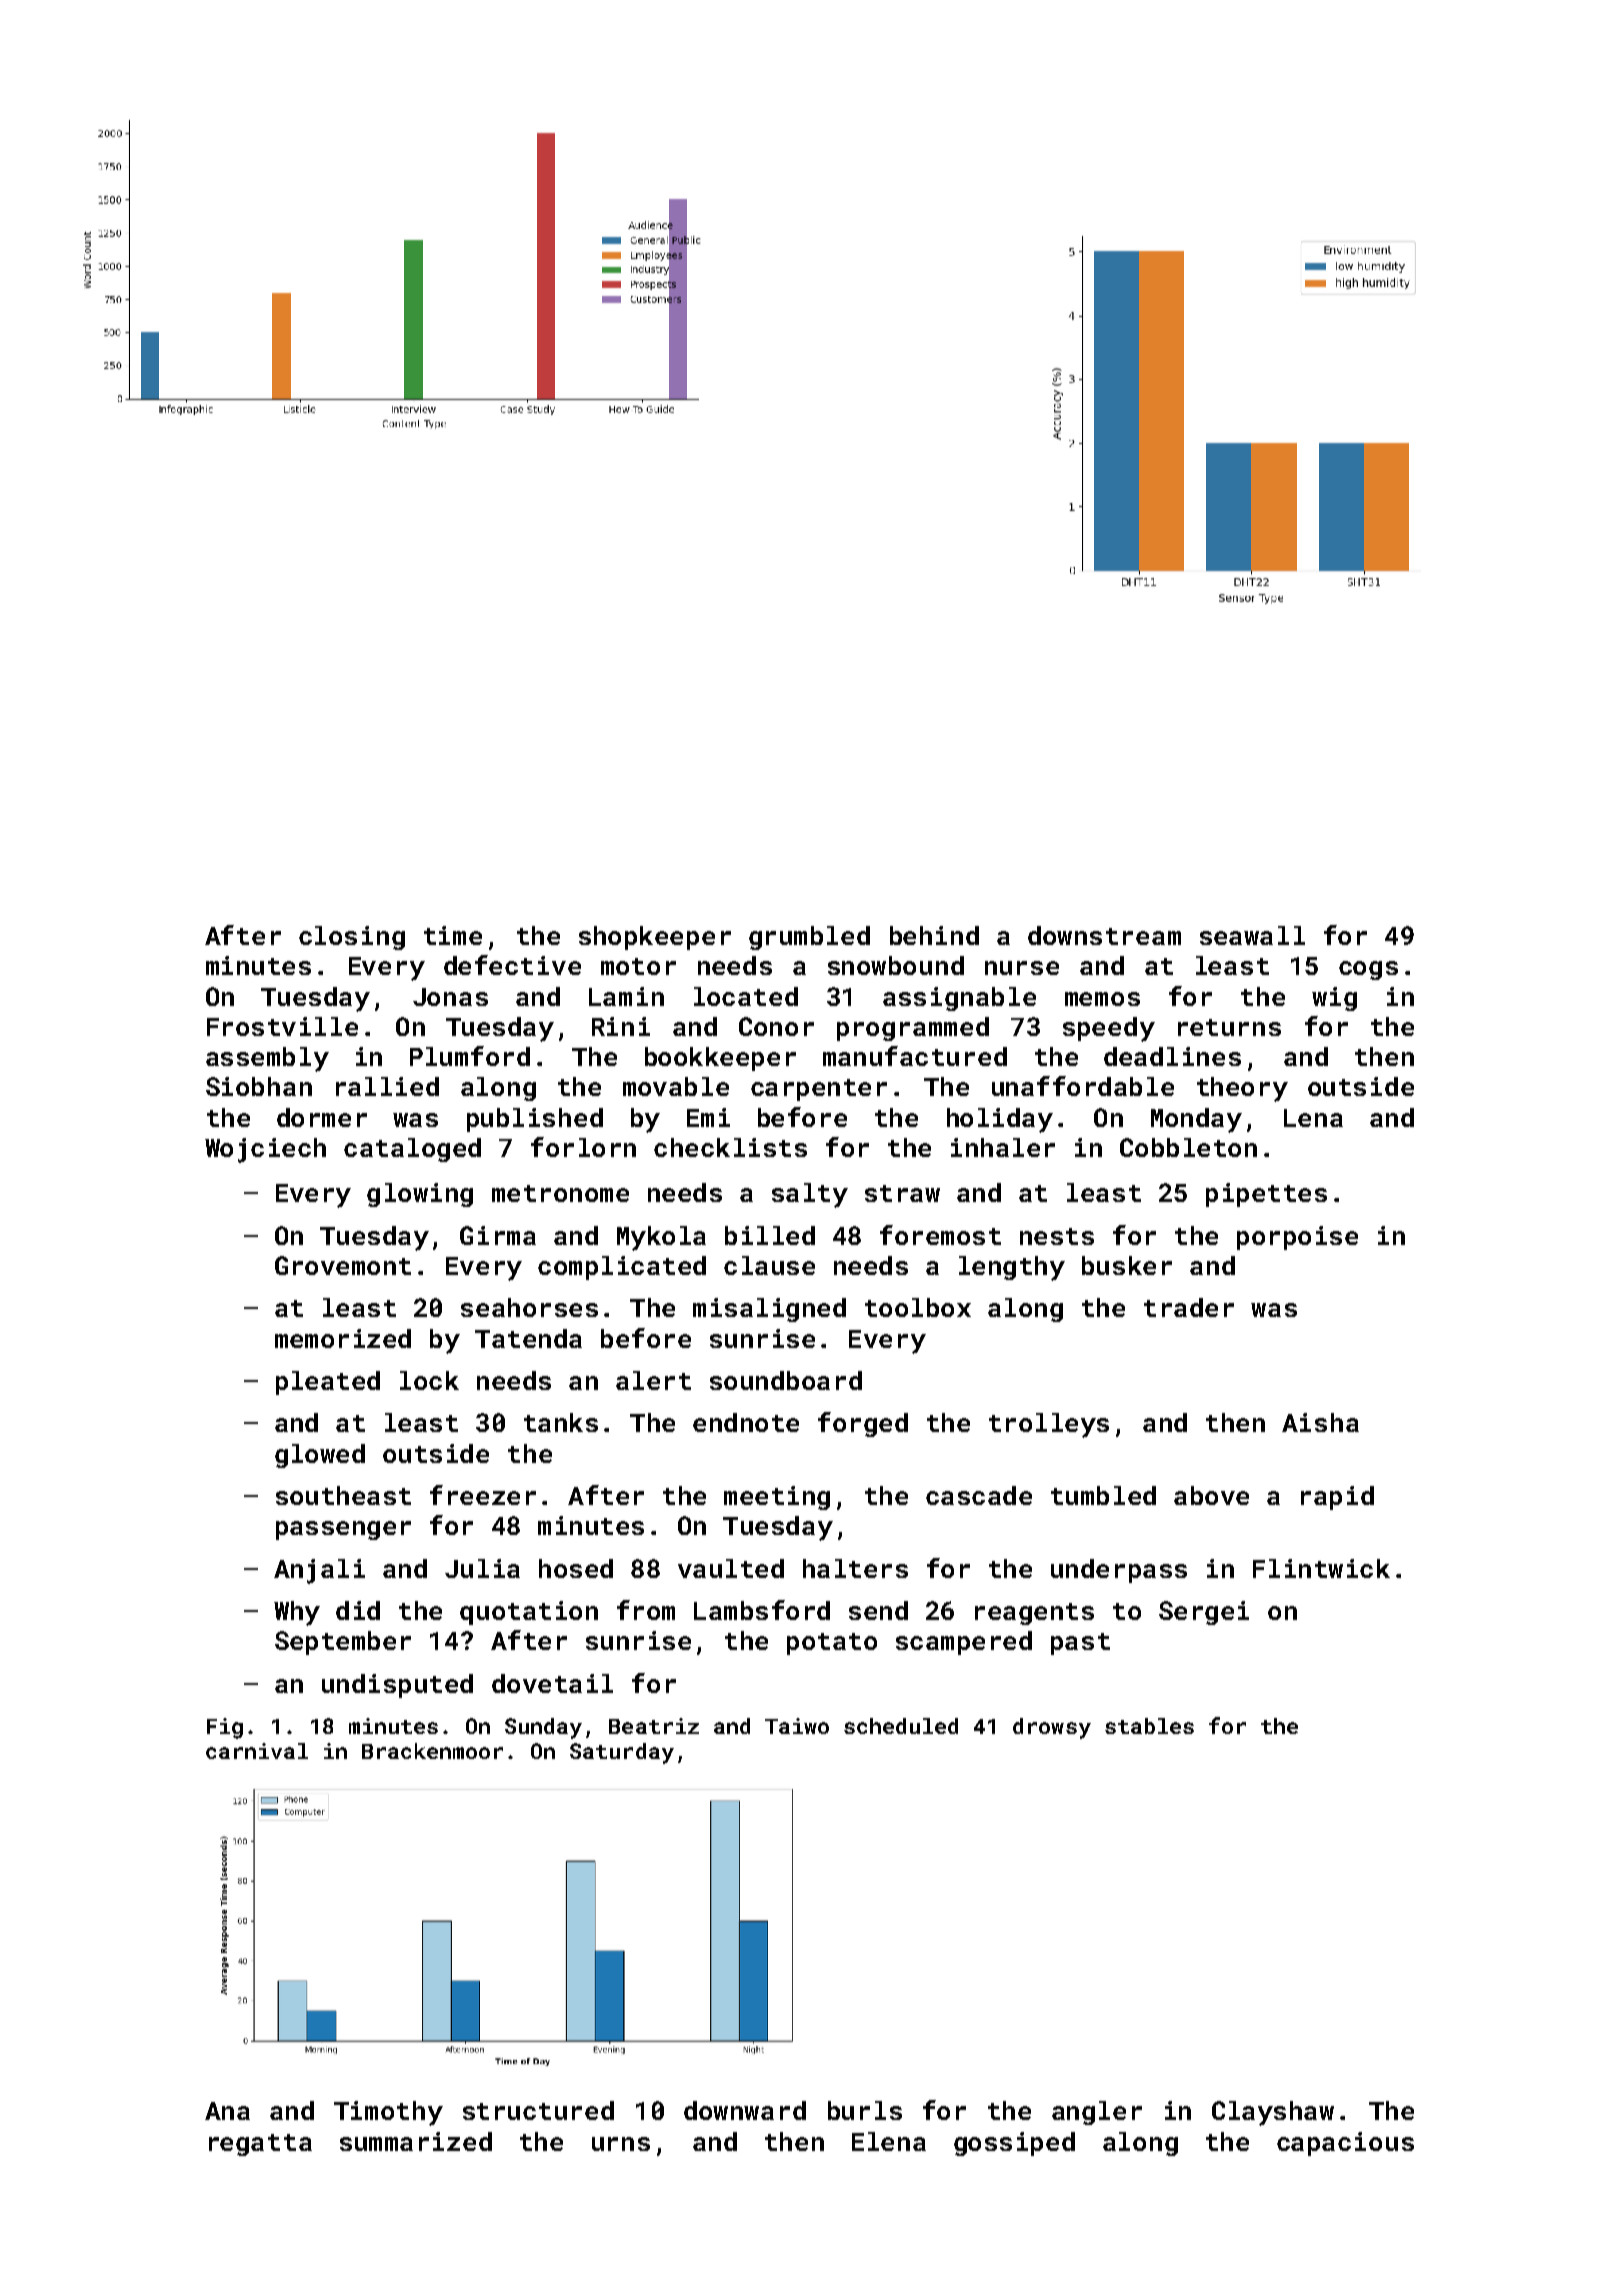  I want to click on glowing, so click(420, 1195).
